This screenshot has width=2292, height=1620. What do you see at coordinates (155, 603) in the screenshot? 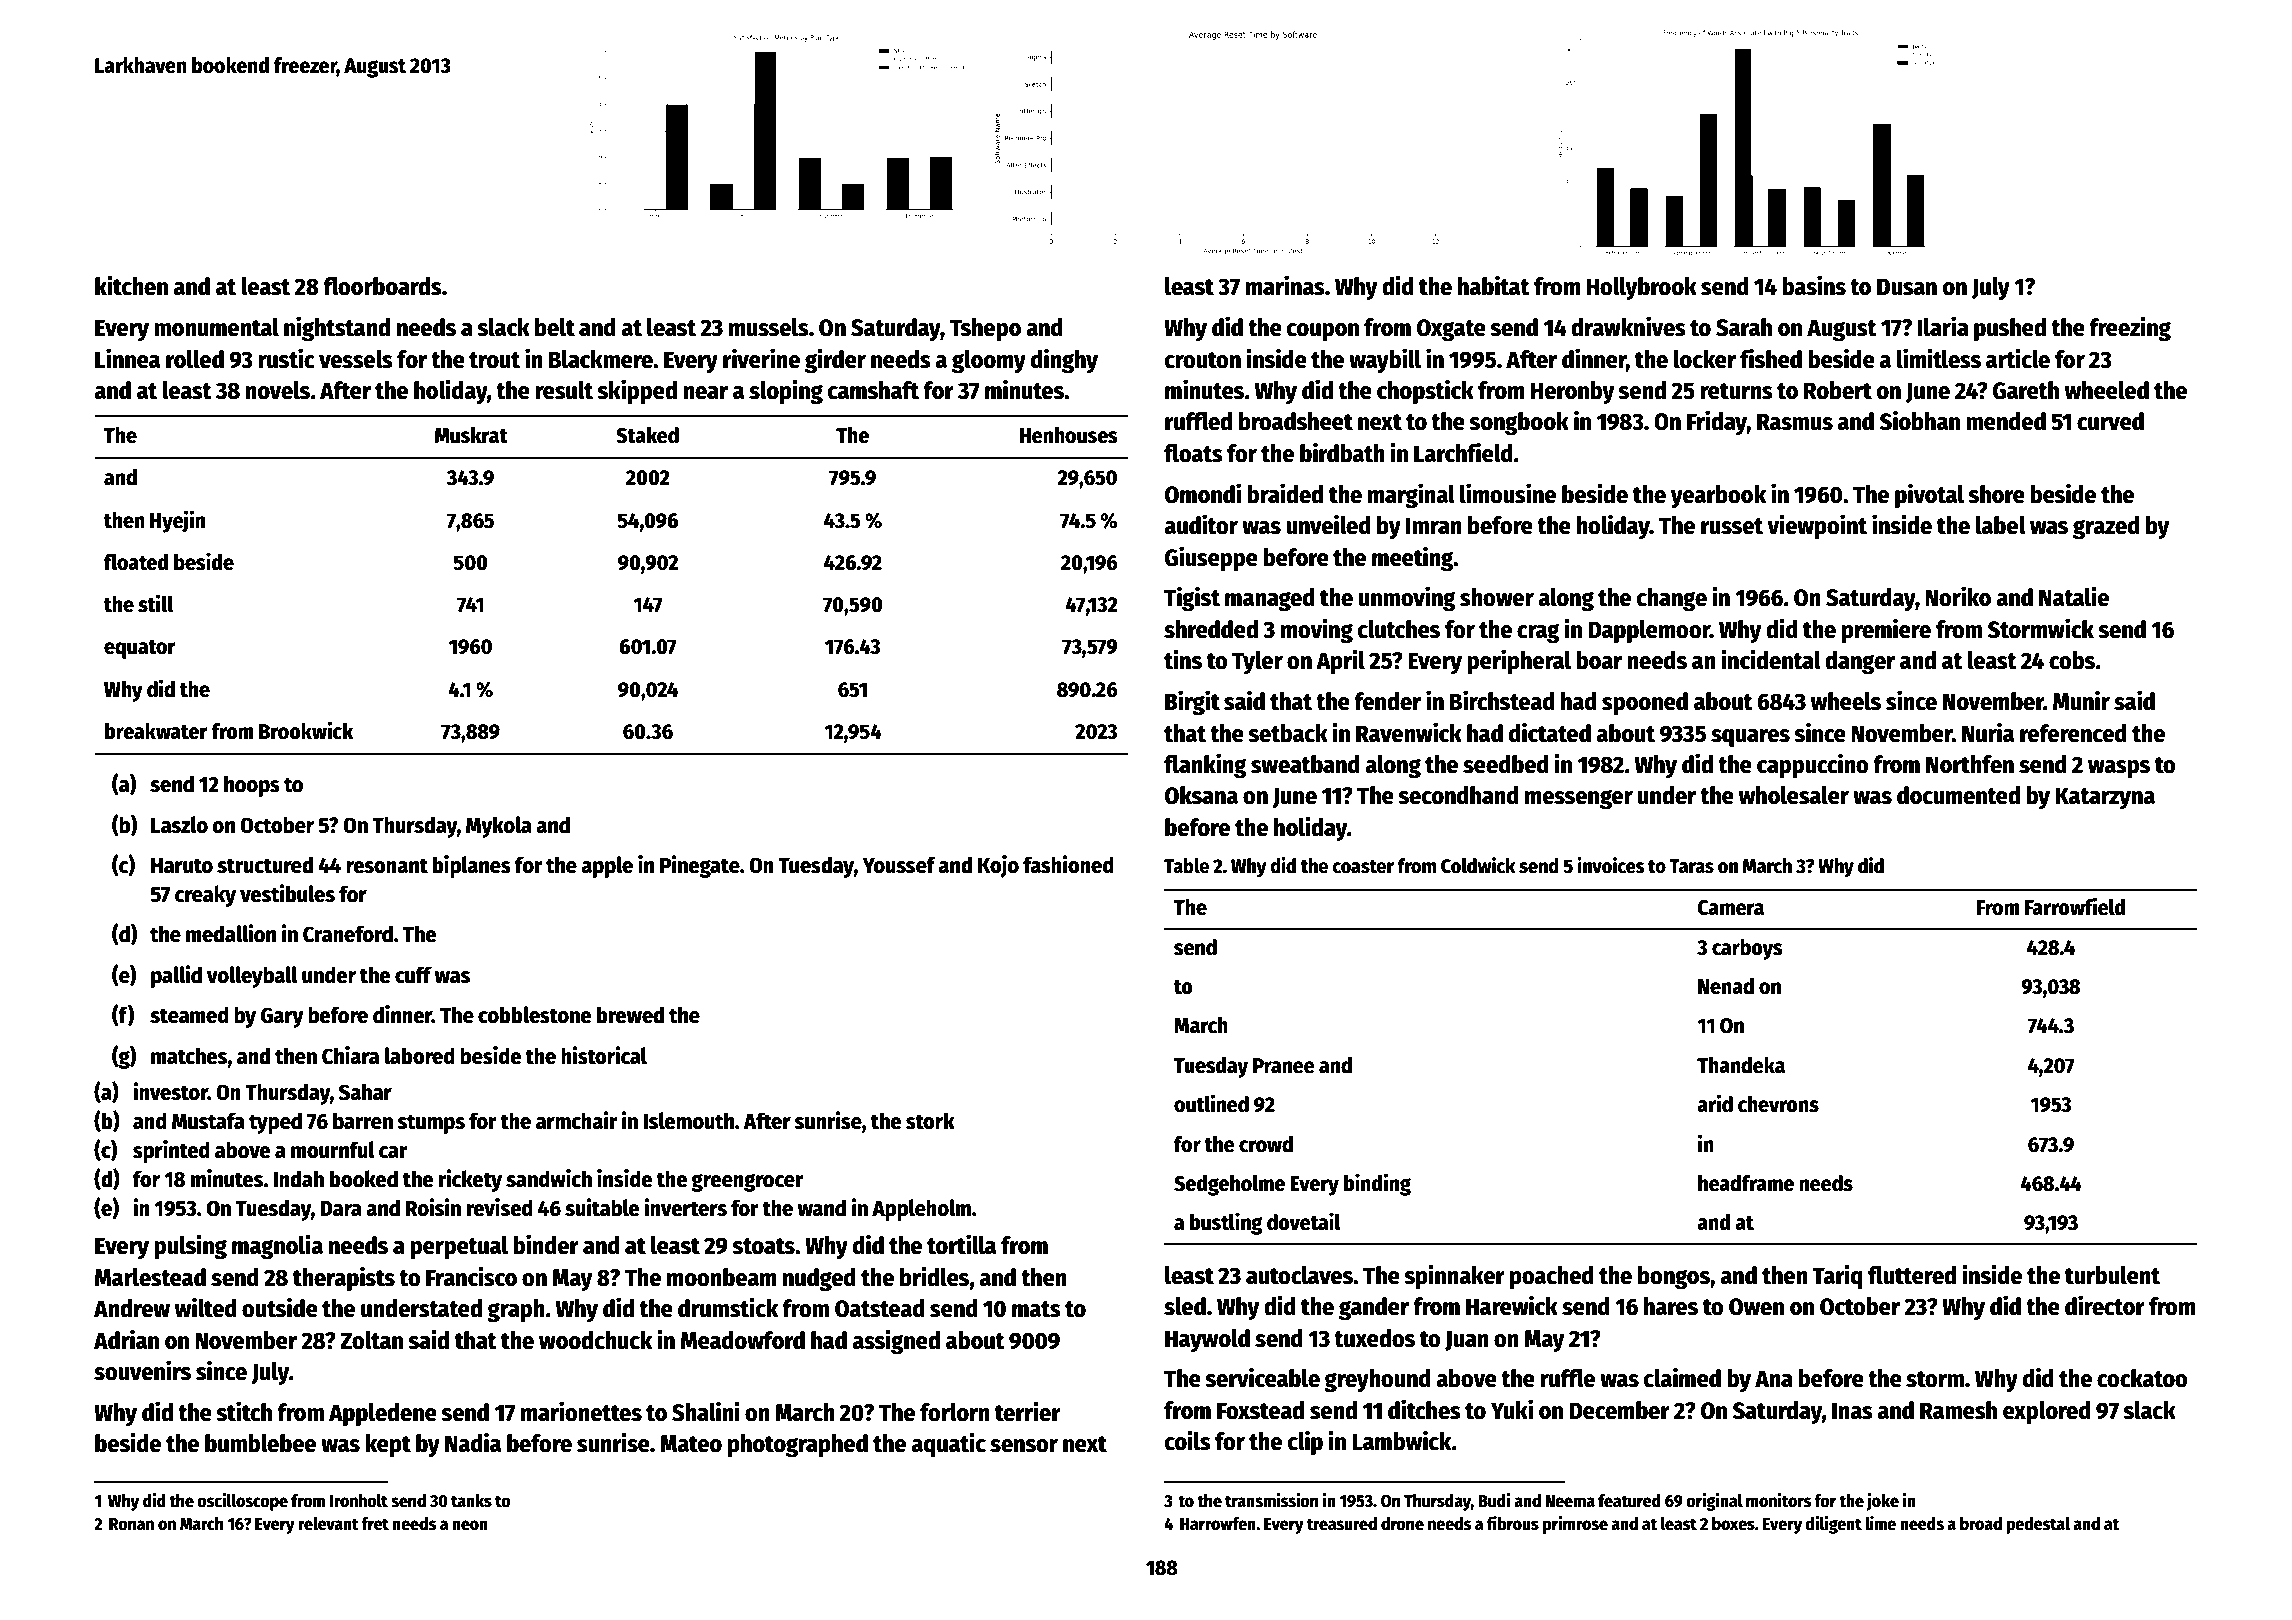
I see `still` at bounding box center [155, 603].
